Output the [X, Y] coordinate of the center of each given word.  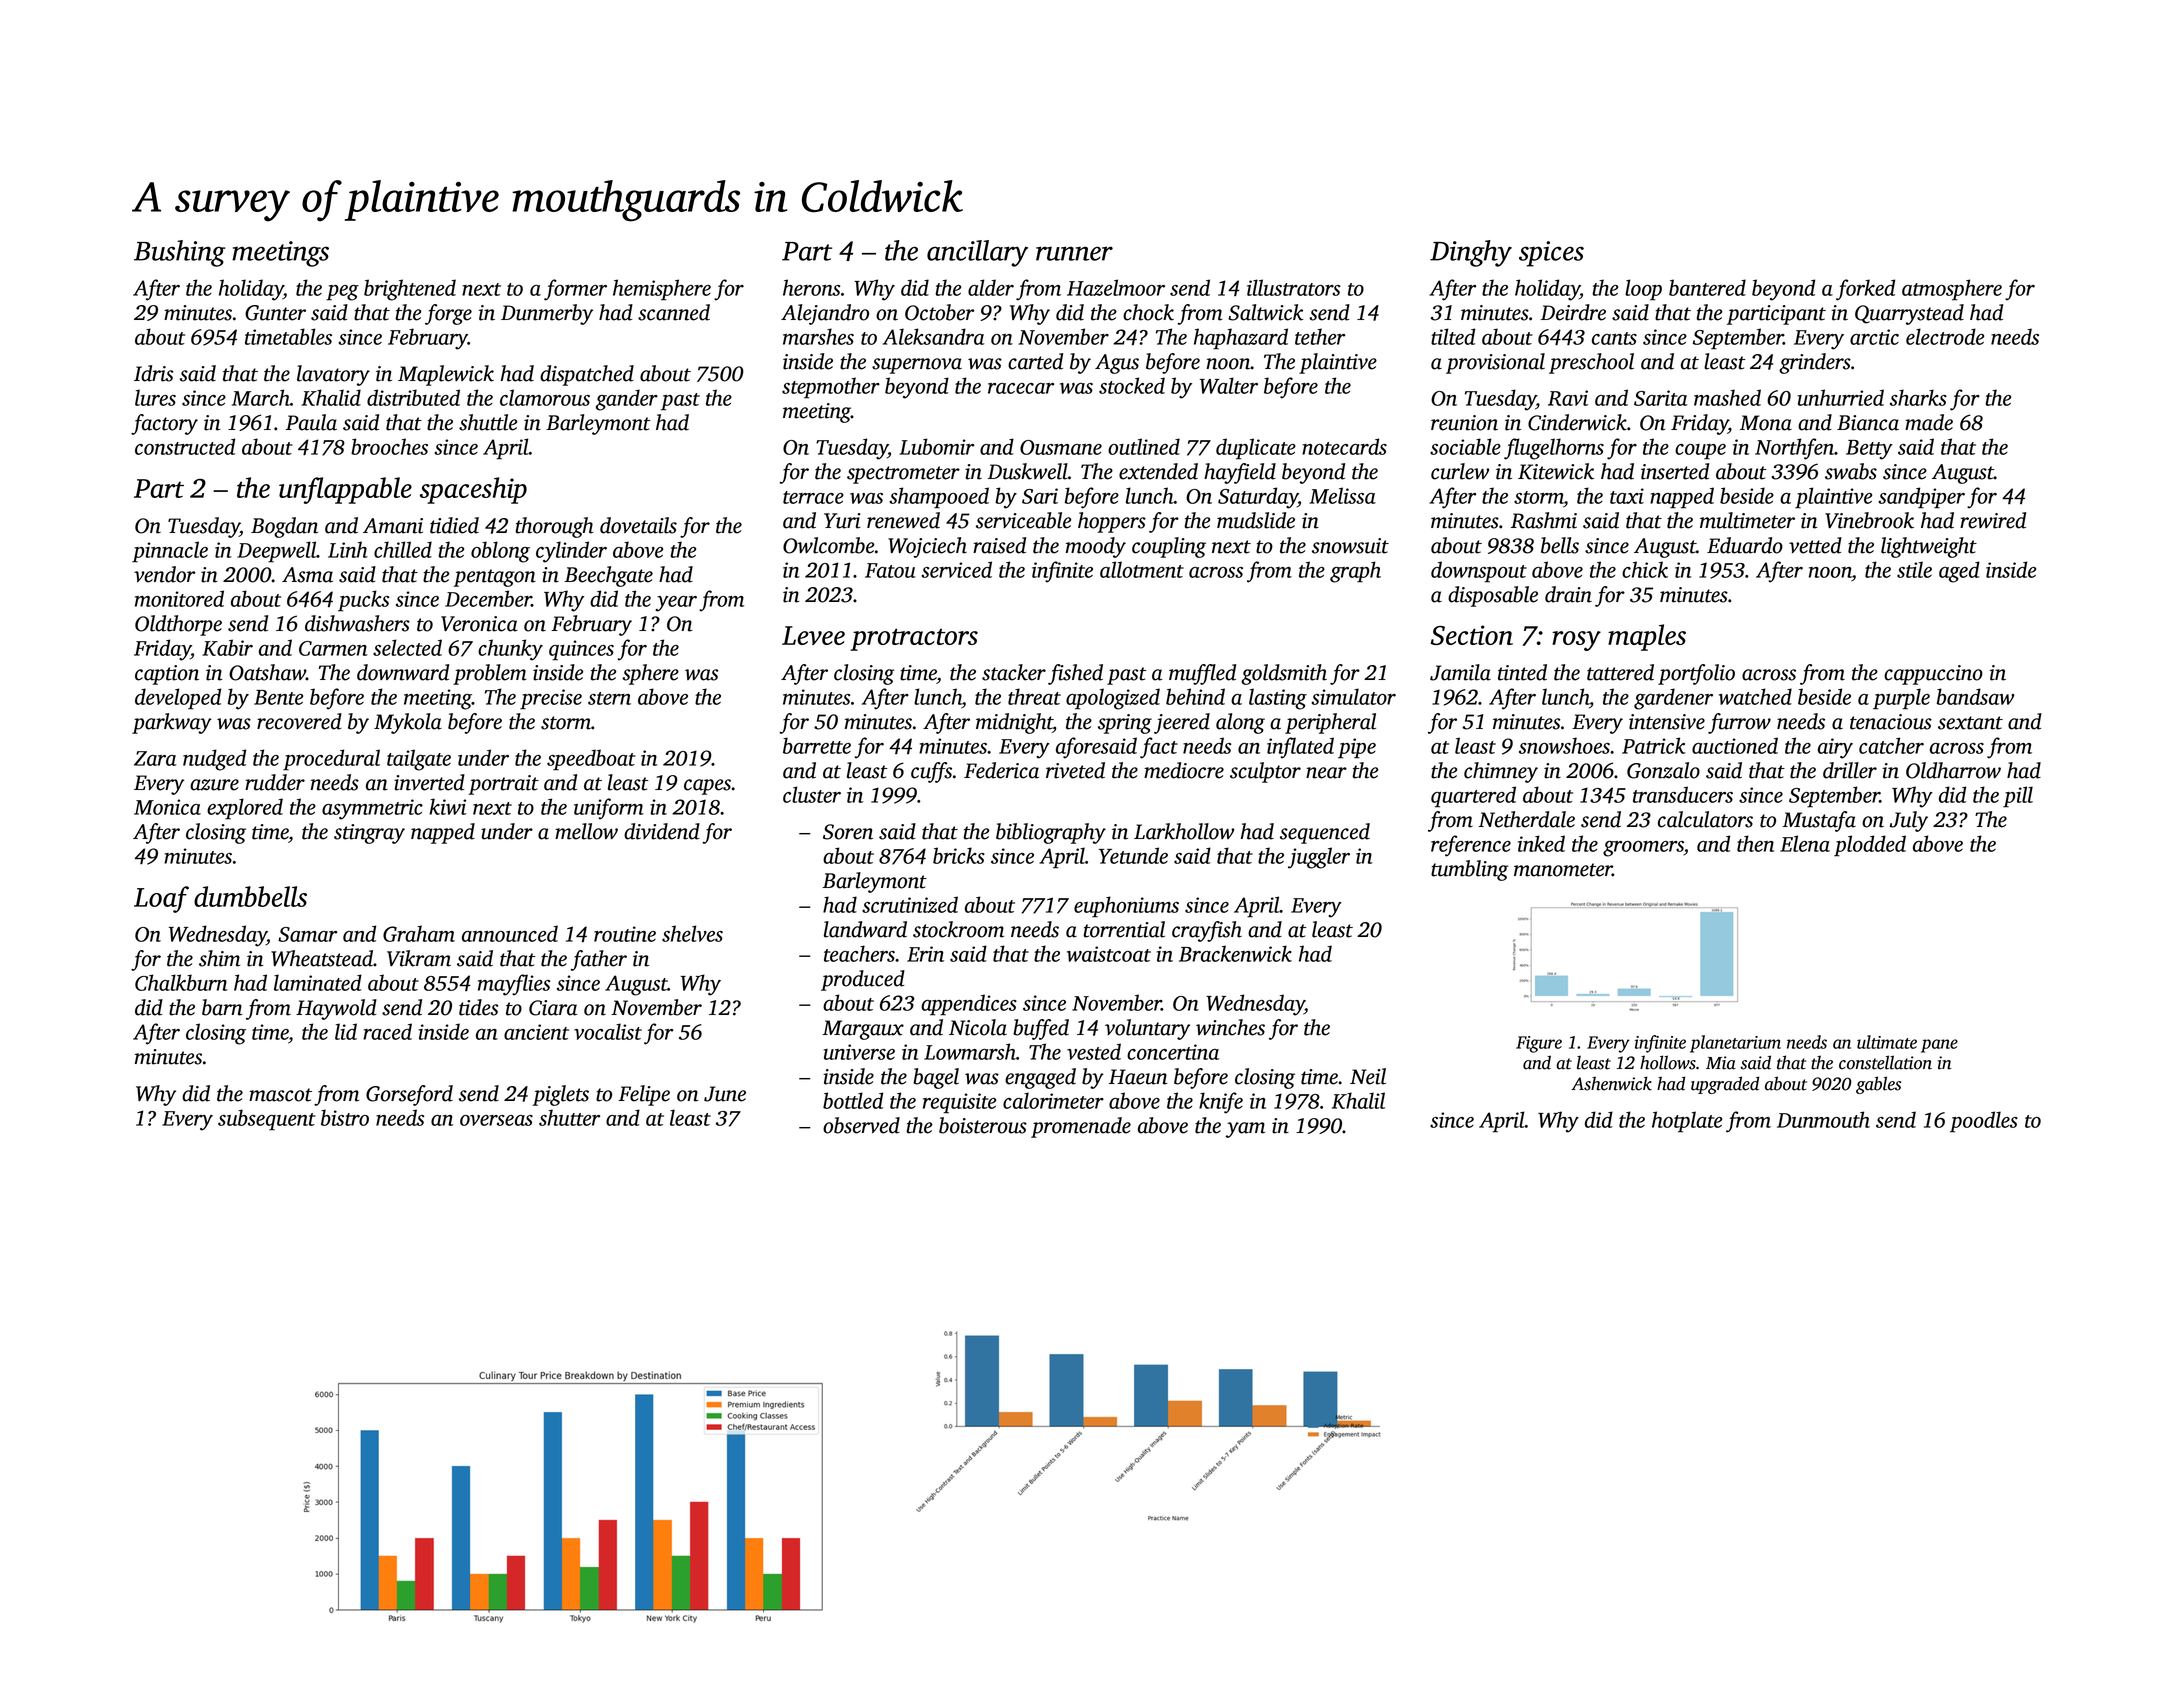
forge [448, 314]
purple [1901, 699]
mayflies [514, 985]
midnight [1014, 723]
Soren [848, 832]
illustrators [1293, 287]
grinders [1815, 363]
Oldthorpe [178, 625]
